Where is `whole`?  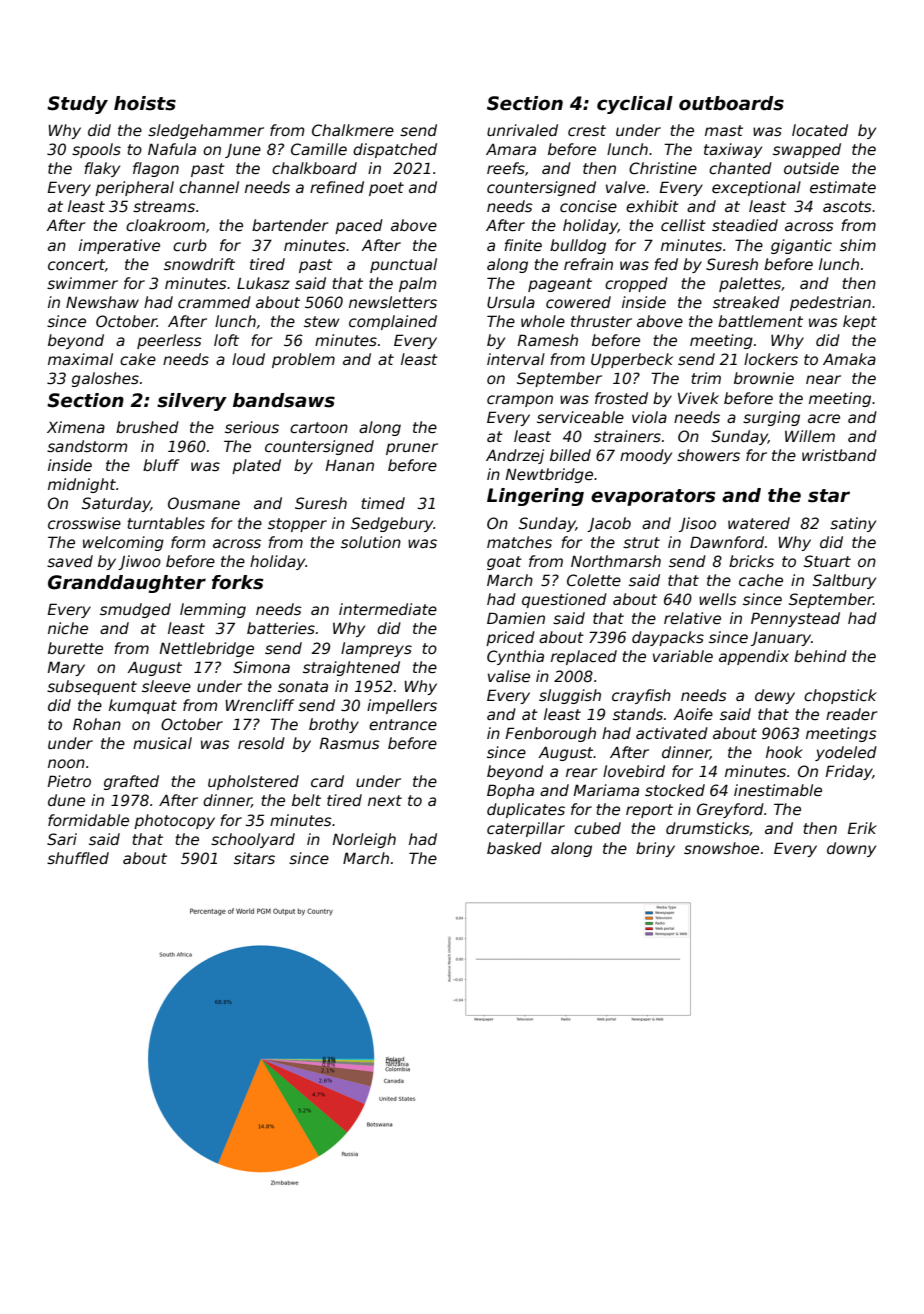 whole is located at coordinates (543, 321).
